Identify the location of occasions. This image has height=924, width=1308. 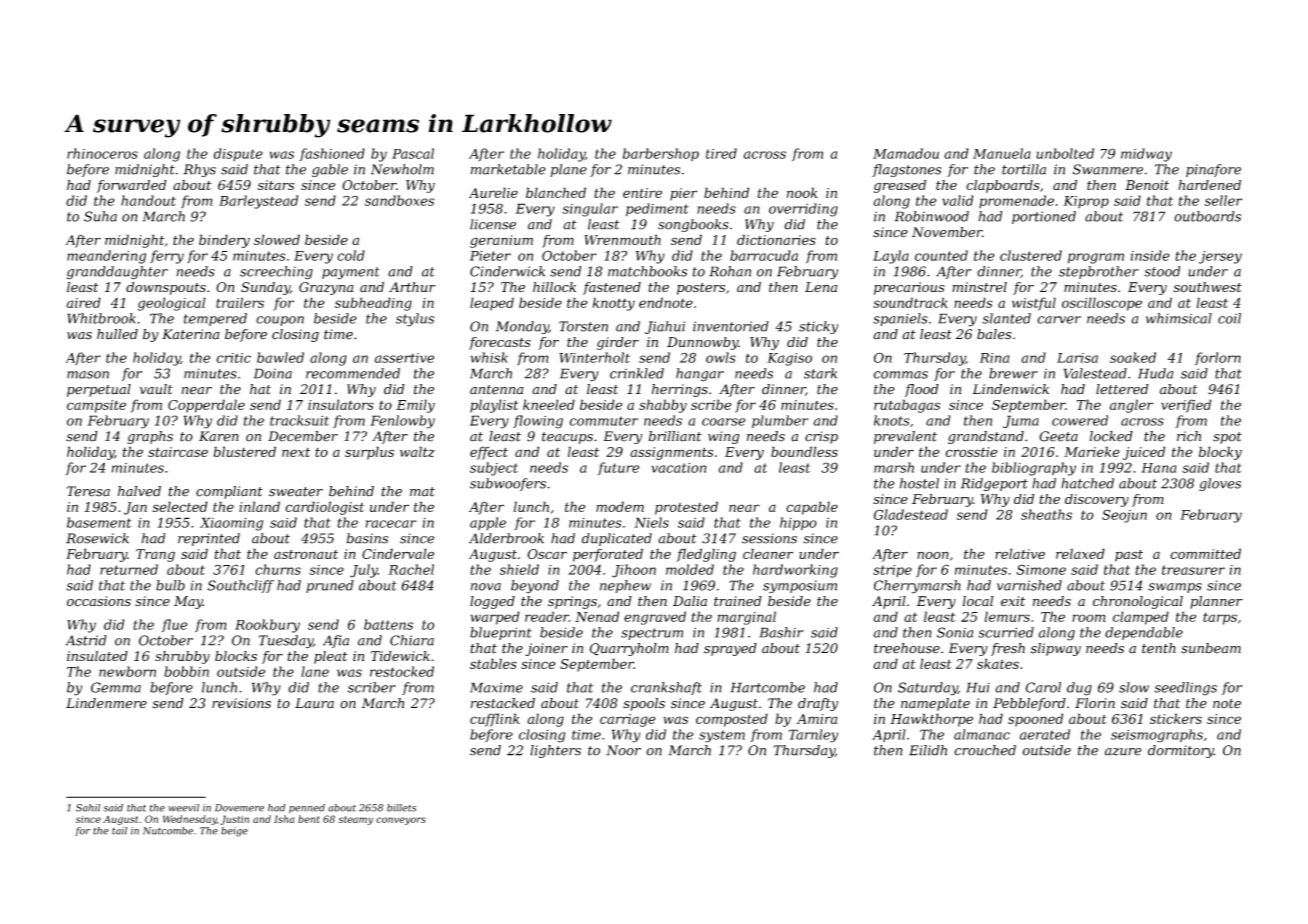
(99, 601).
